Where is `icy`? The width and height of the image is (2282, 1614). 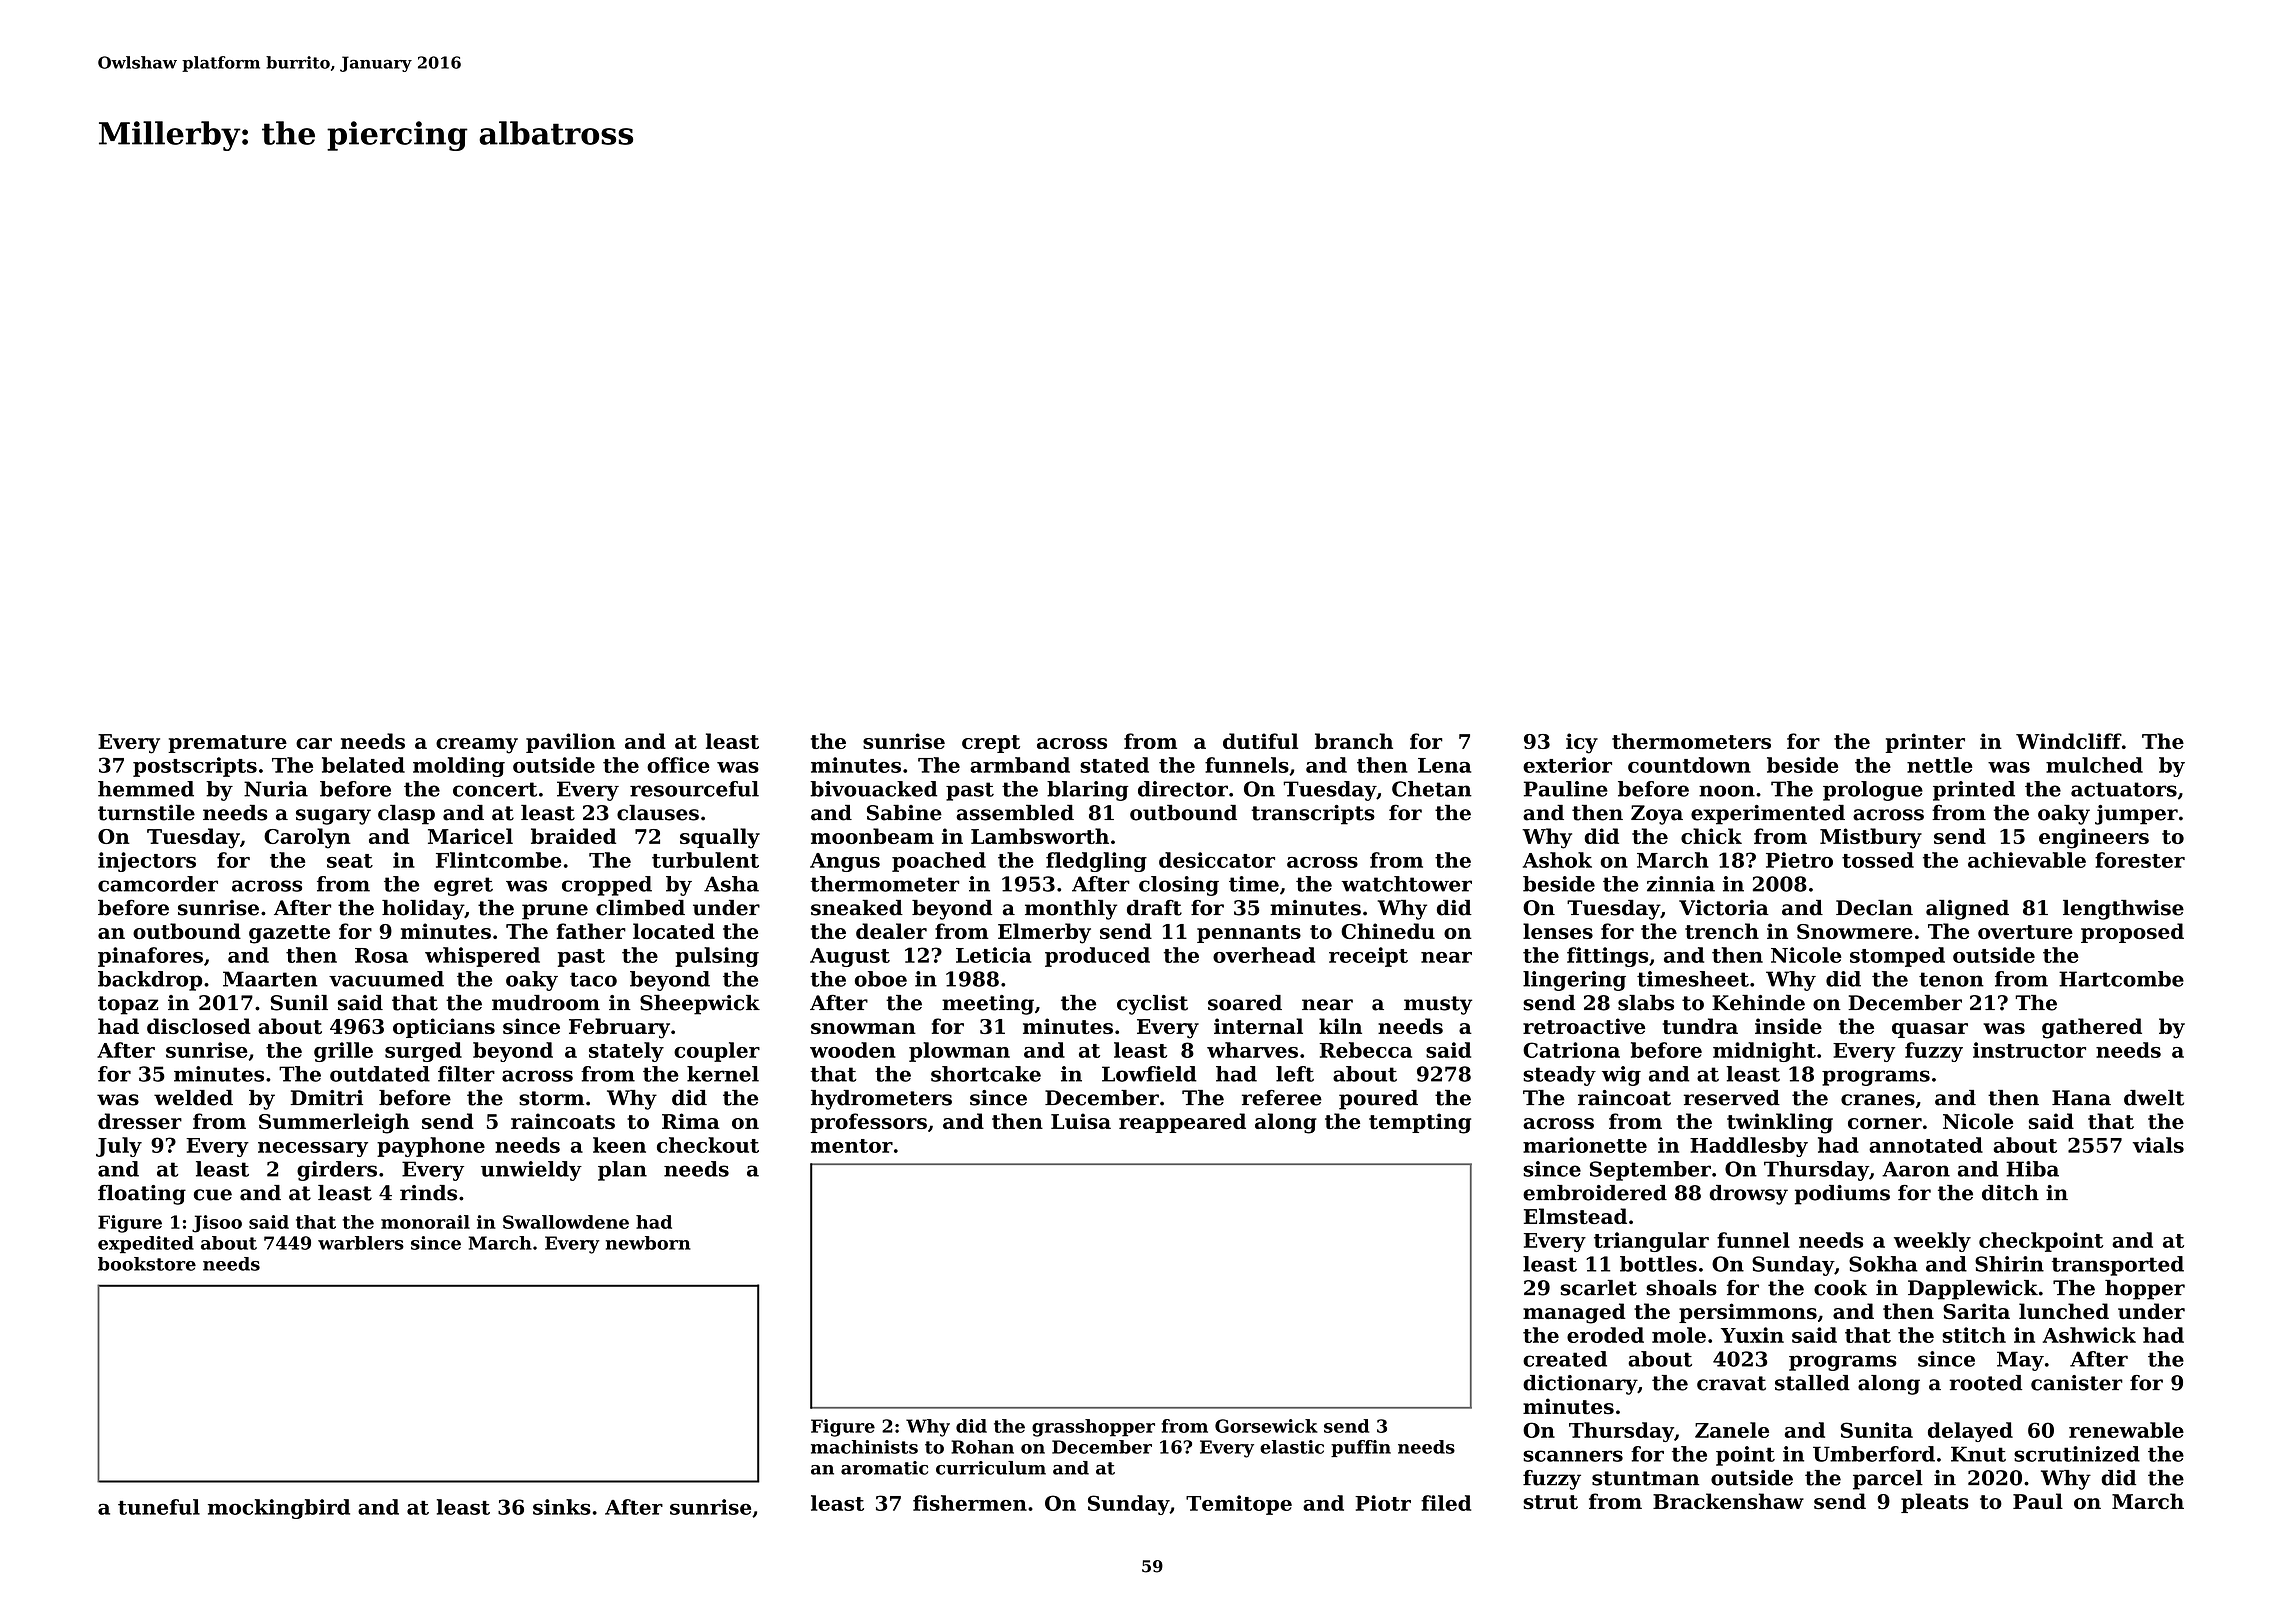 icy is located at coordinates (1582, 743).
